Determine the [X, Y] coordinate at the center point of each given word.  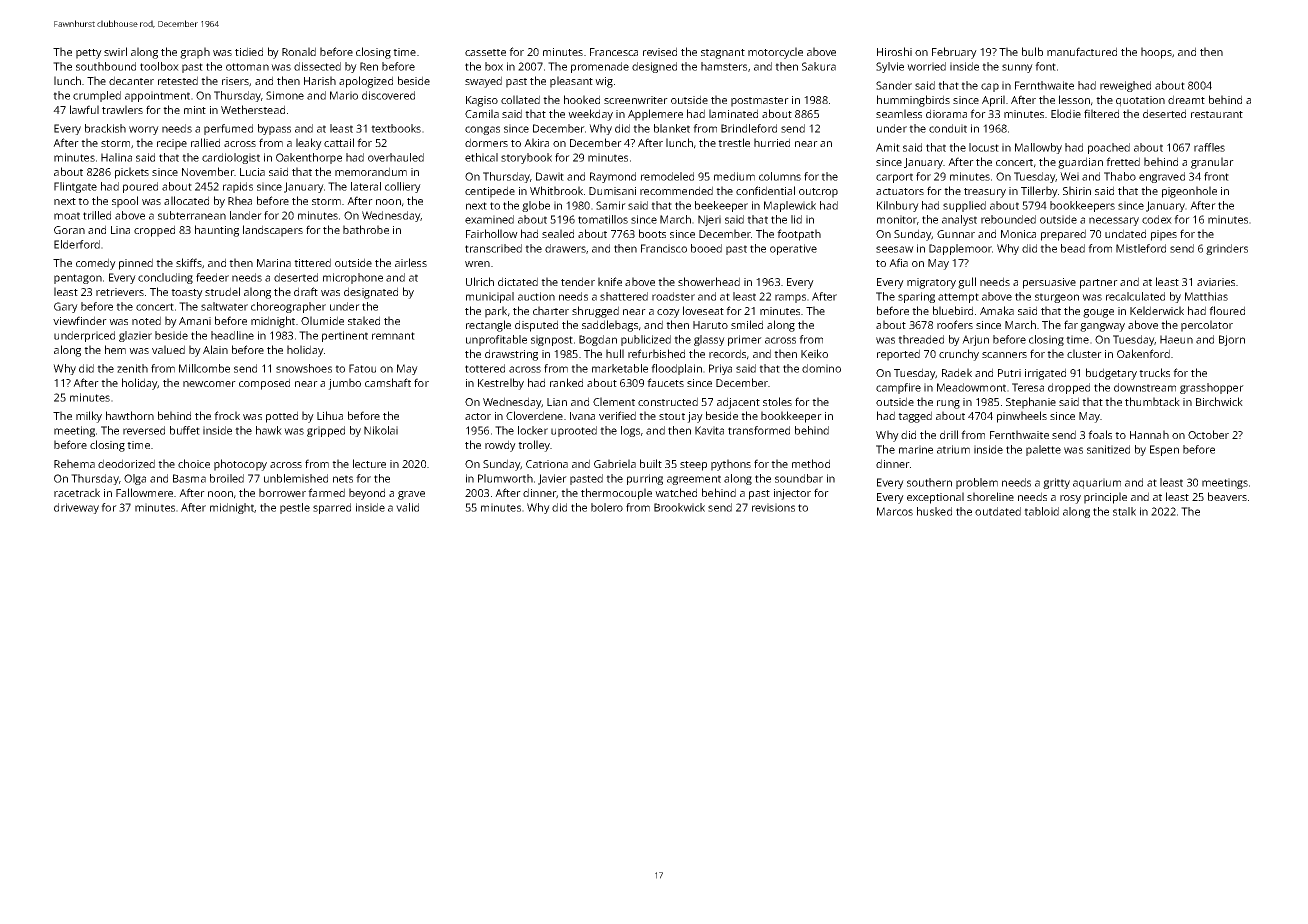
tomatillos [603, 219]
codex [1157, 219]
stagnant [723, 54]
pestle [295, 508]
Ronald [299, 51]
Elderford [77, 244]
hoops [1156, 53]
